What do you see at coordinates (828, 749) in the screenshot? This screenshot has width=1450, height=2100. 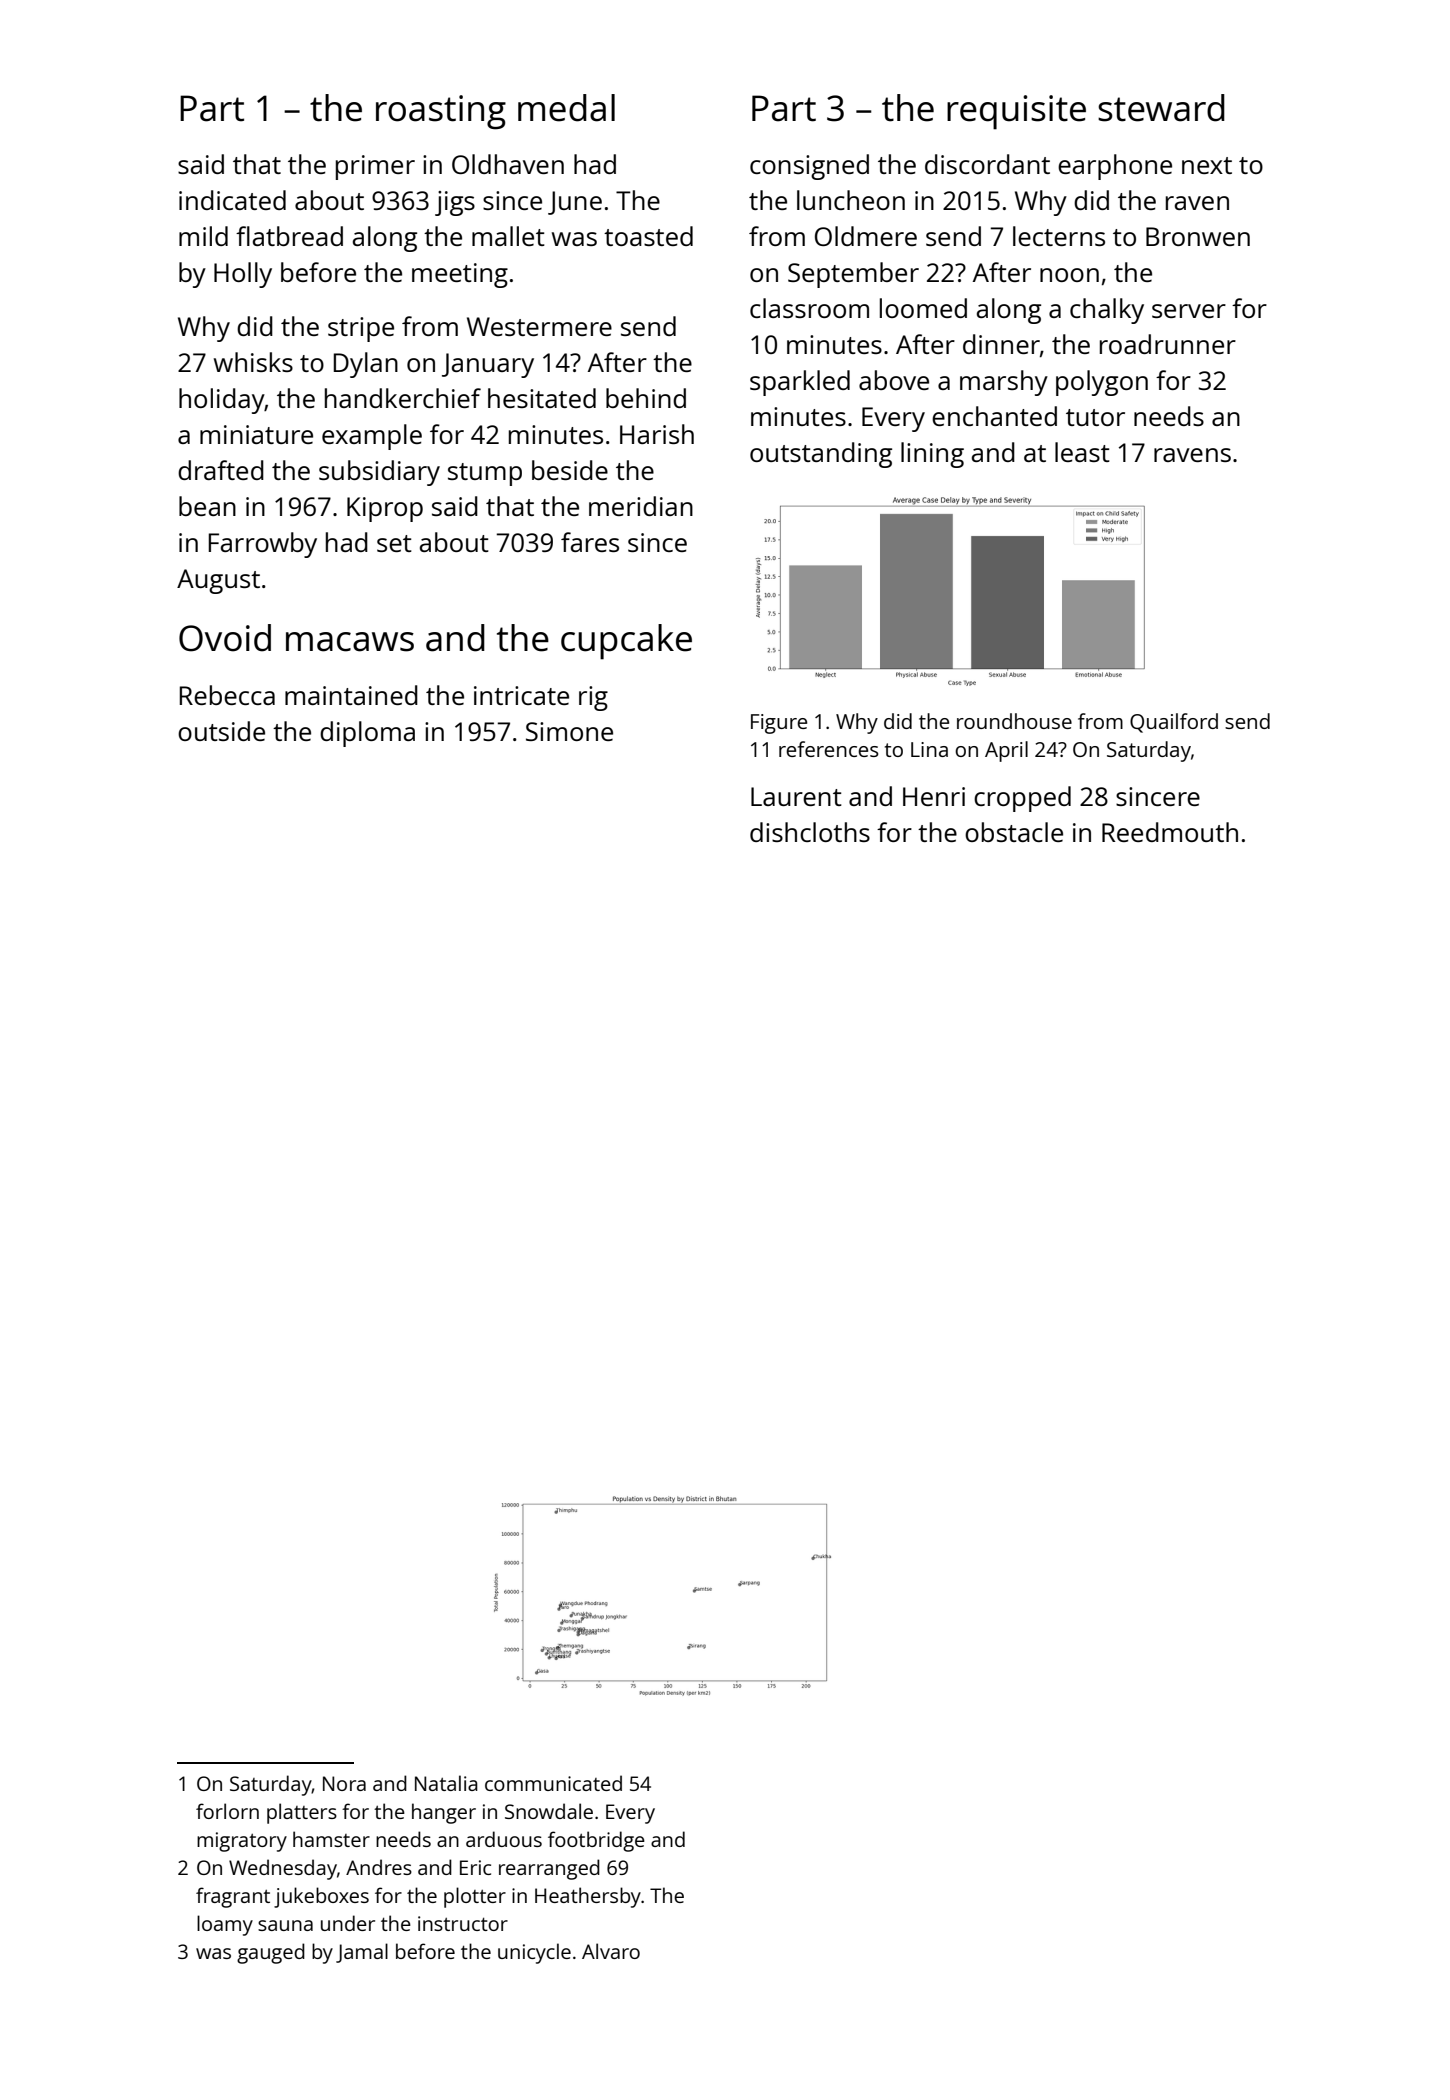 I see `references` at bounding box center [828, 749].
